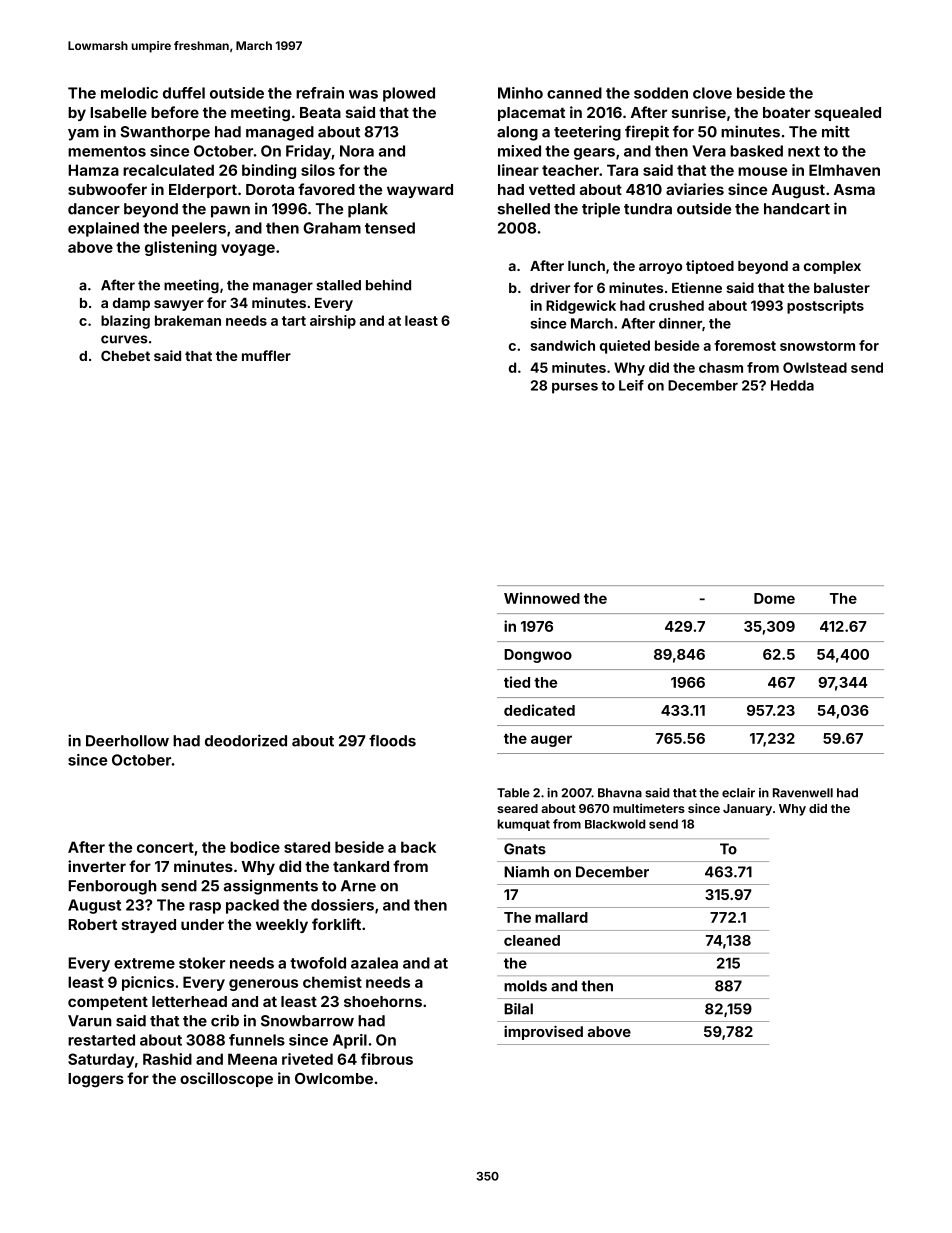 This screenshot has height=1233, width=952. Describe the element at coordinates (246, 740) in the screenshot. I see `deodorized` at that location.
